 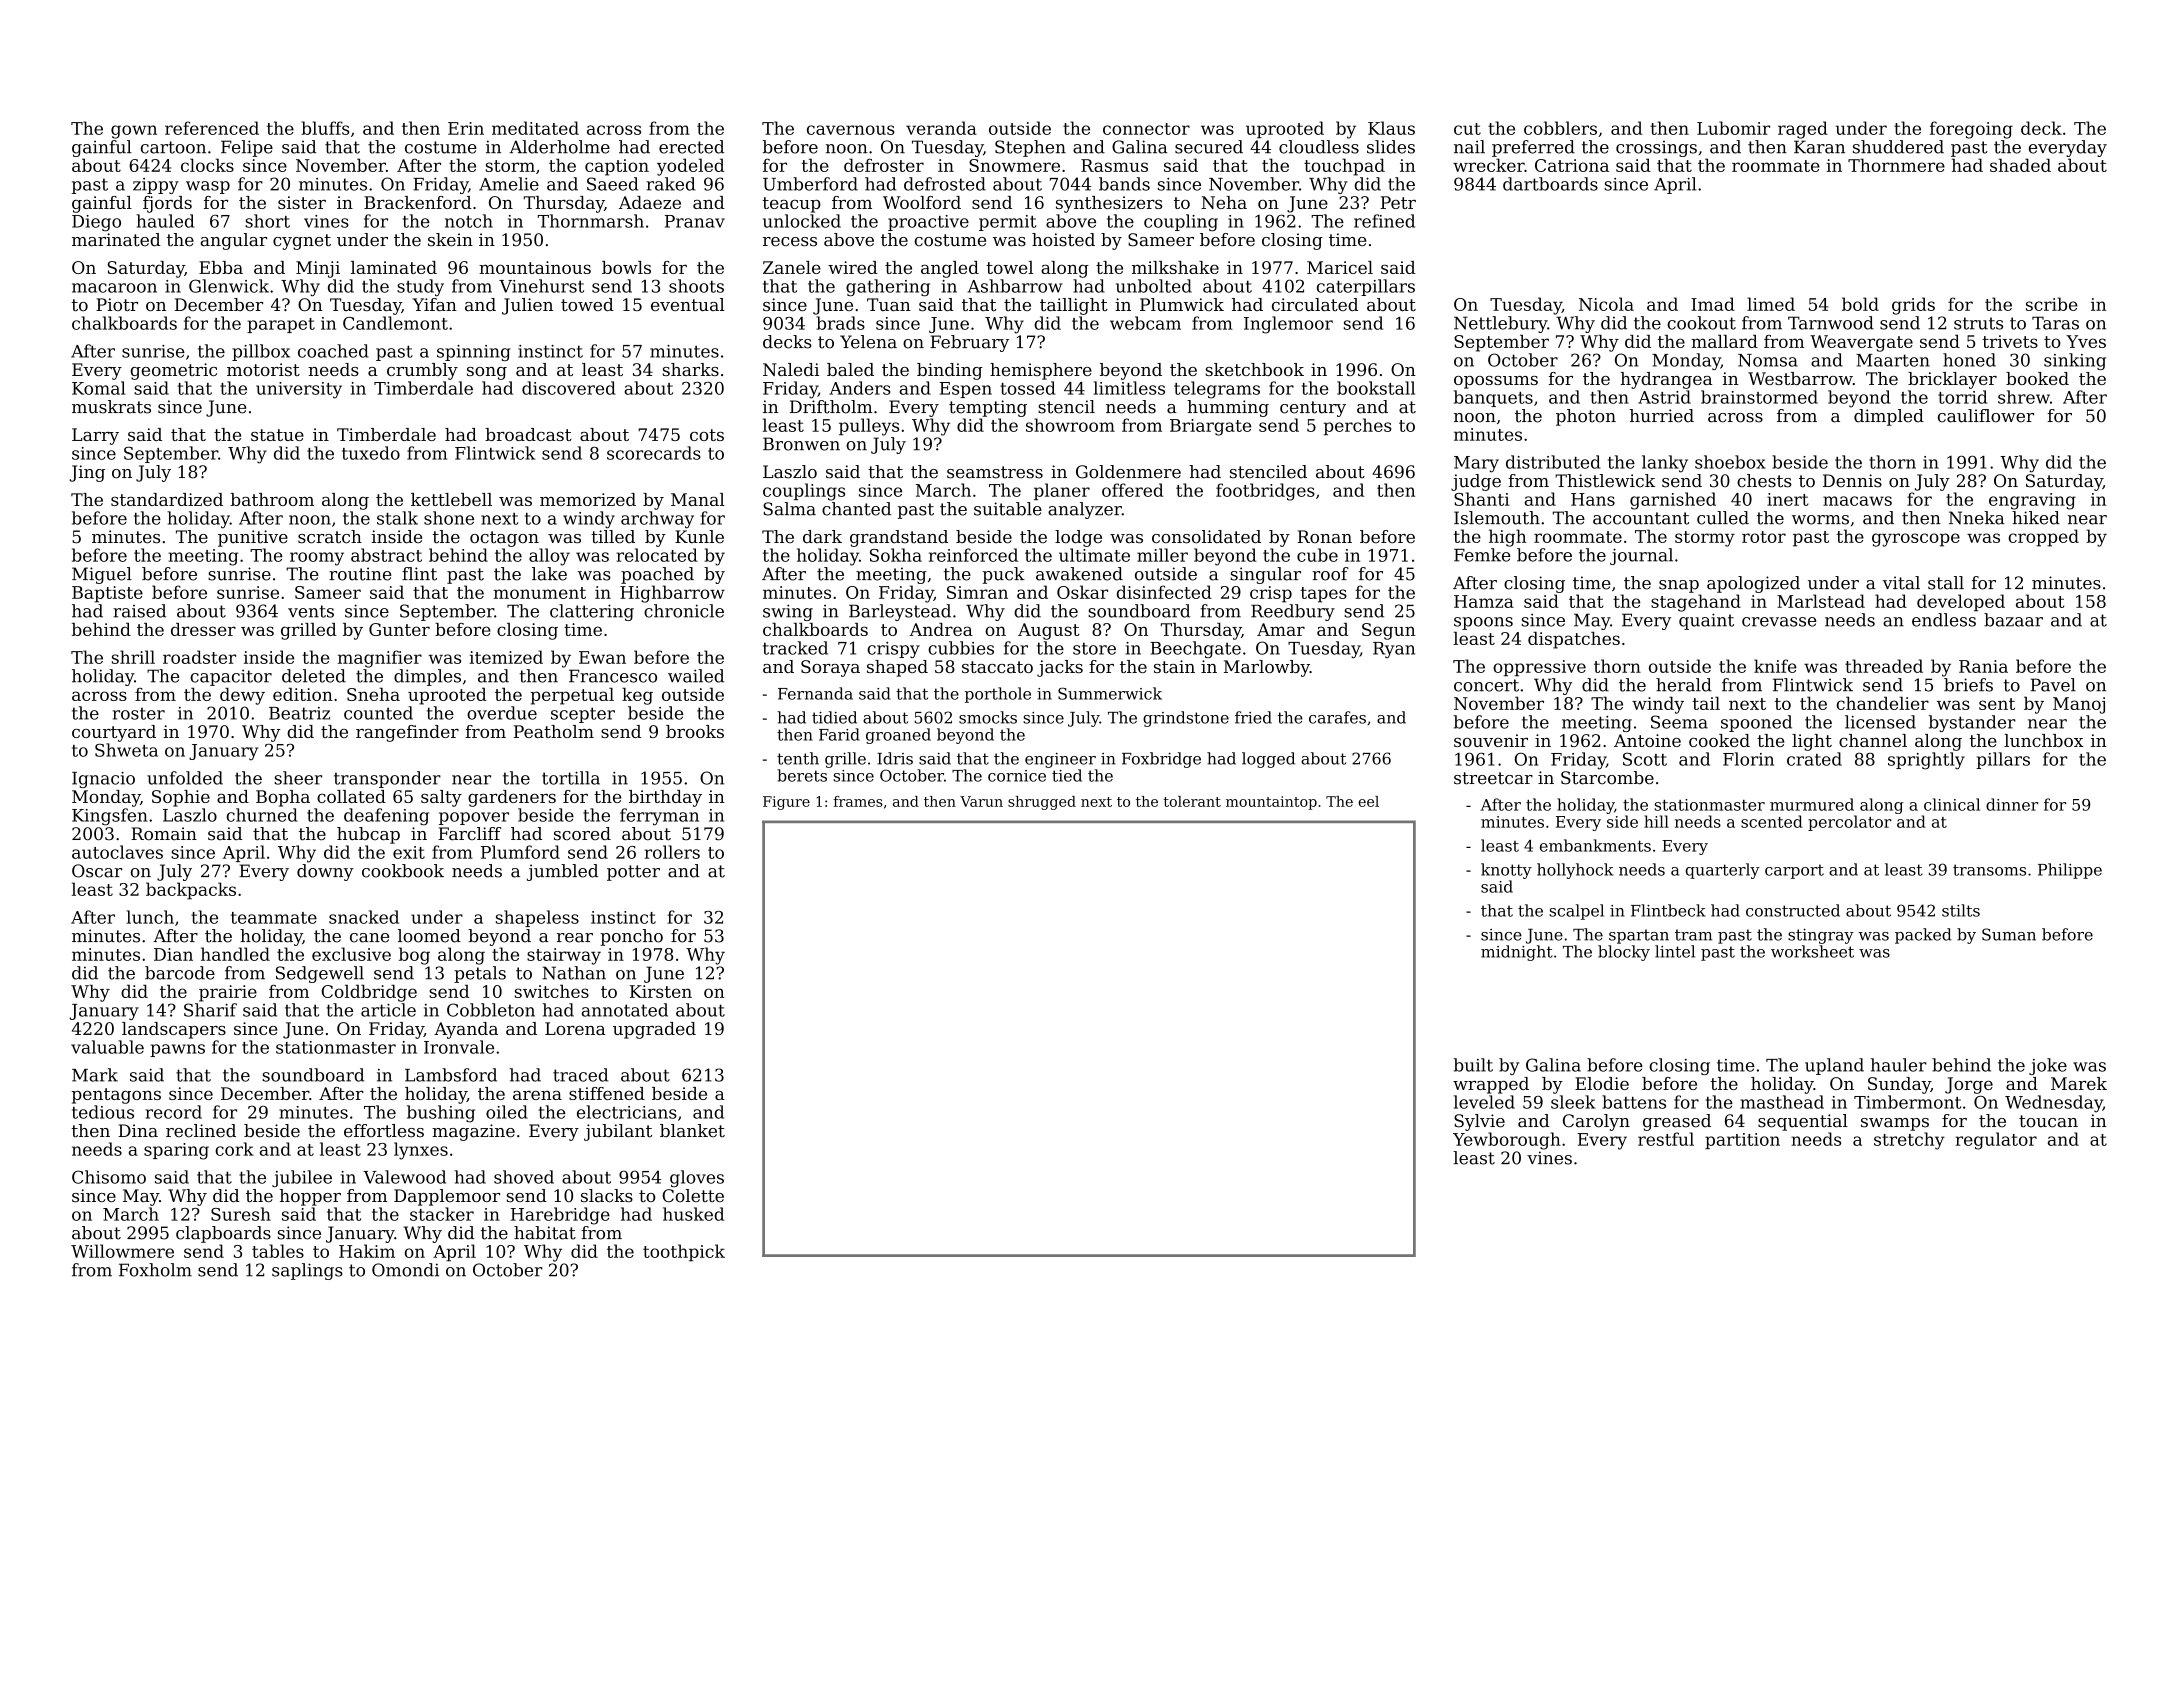 What do you see at coordinates (1358, 426) in the screenshot?
I see `perches` at bounding box center [1358, 426].
